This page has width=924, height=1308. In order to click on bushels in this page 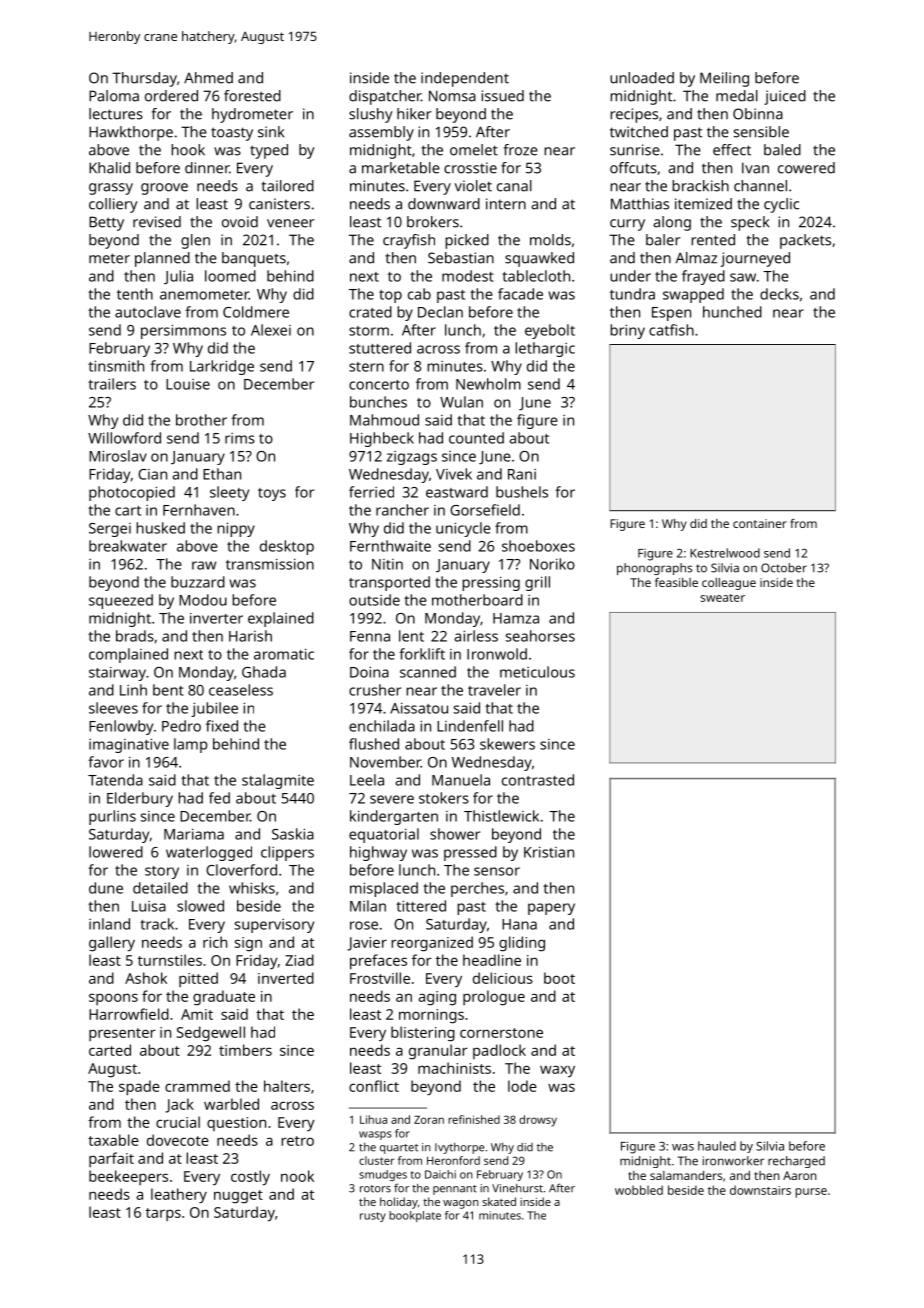, I will do `click(522, 492)`.
